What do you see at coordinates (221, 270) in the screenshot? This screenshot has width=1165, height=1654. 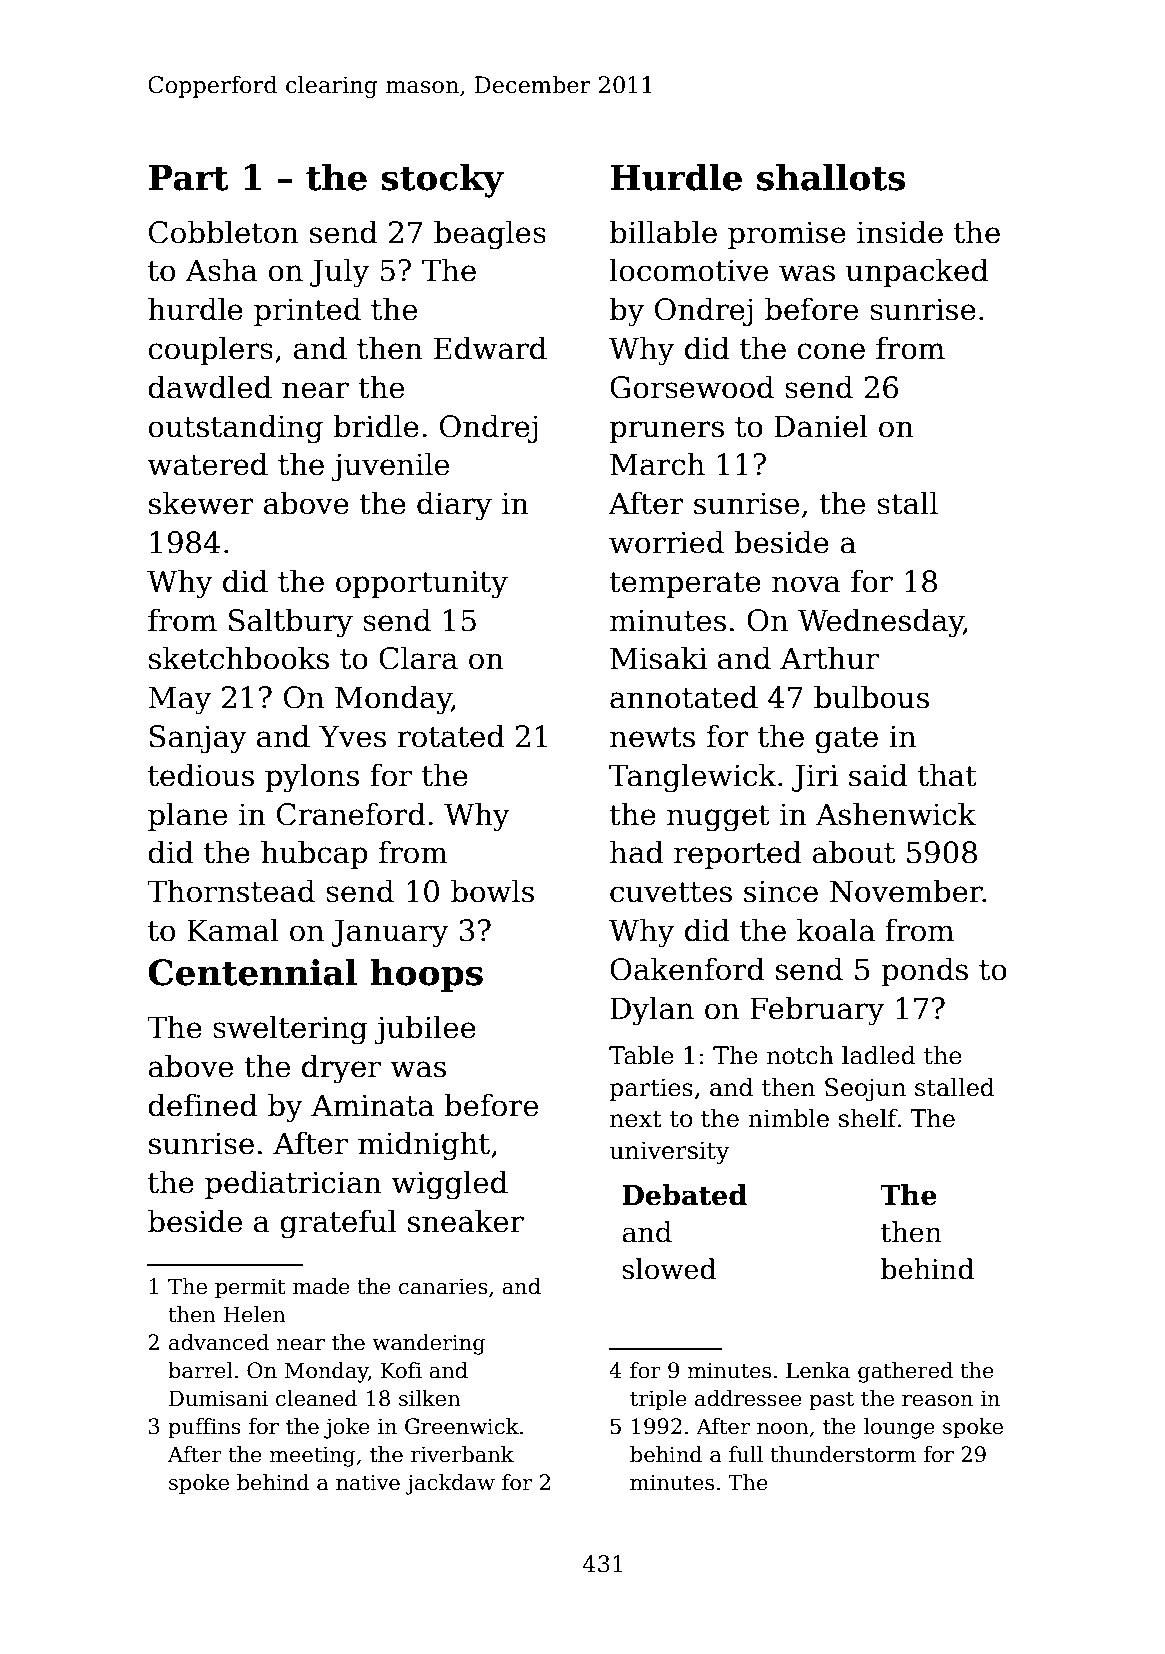 I see `Asha` at bounding box center [221, 270].
